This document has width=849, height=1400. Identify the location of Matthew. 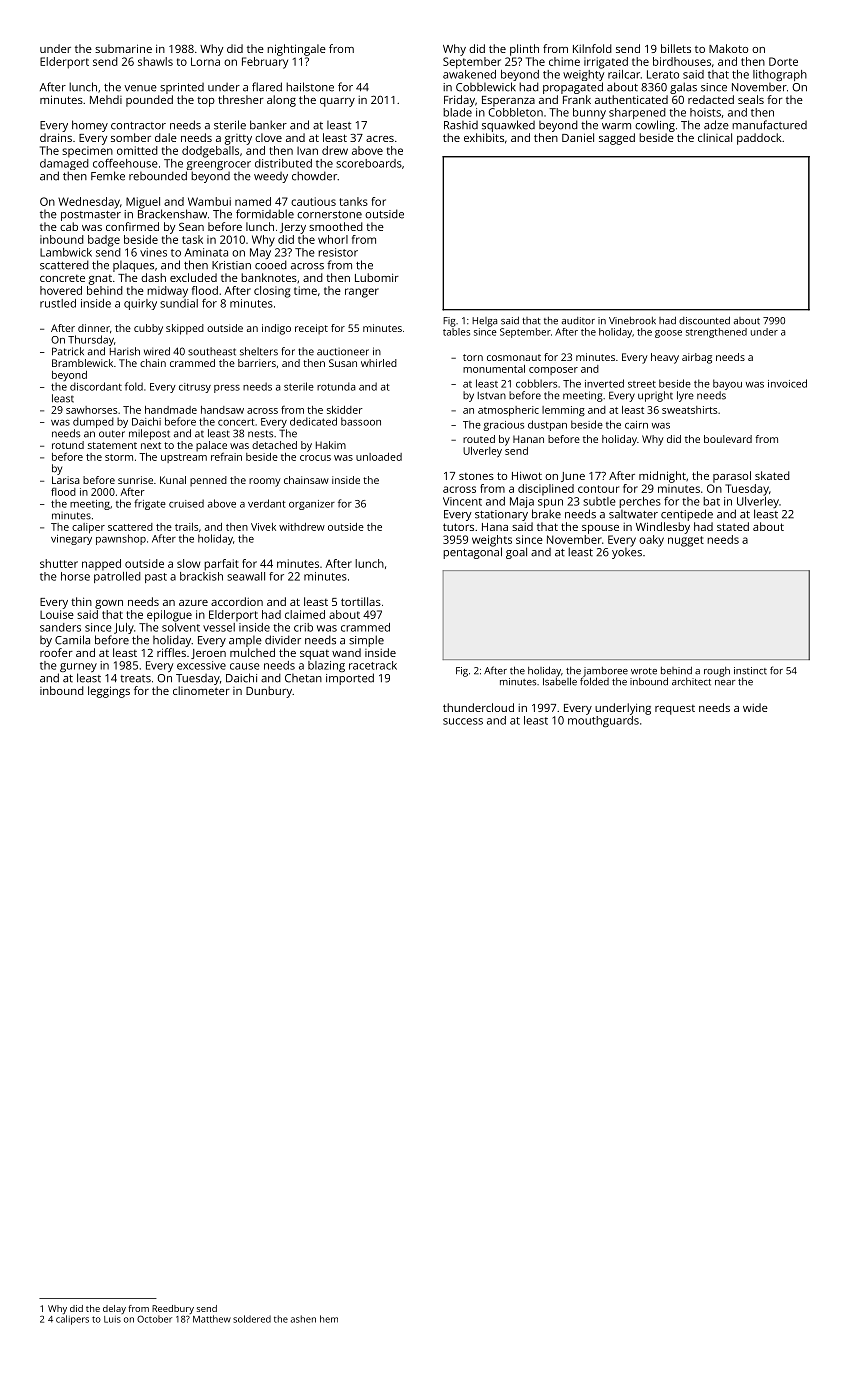
(212, 1319).
